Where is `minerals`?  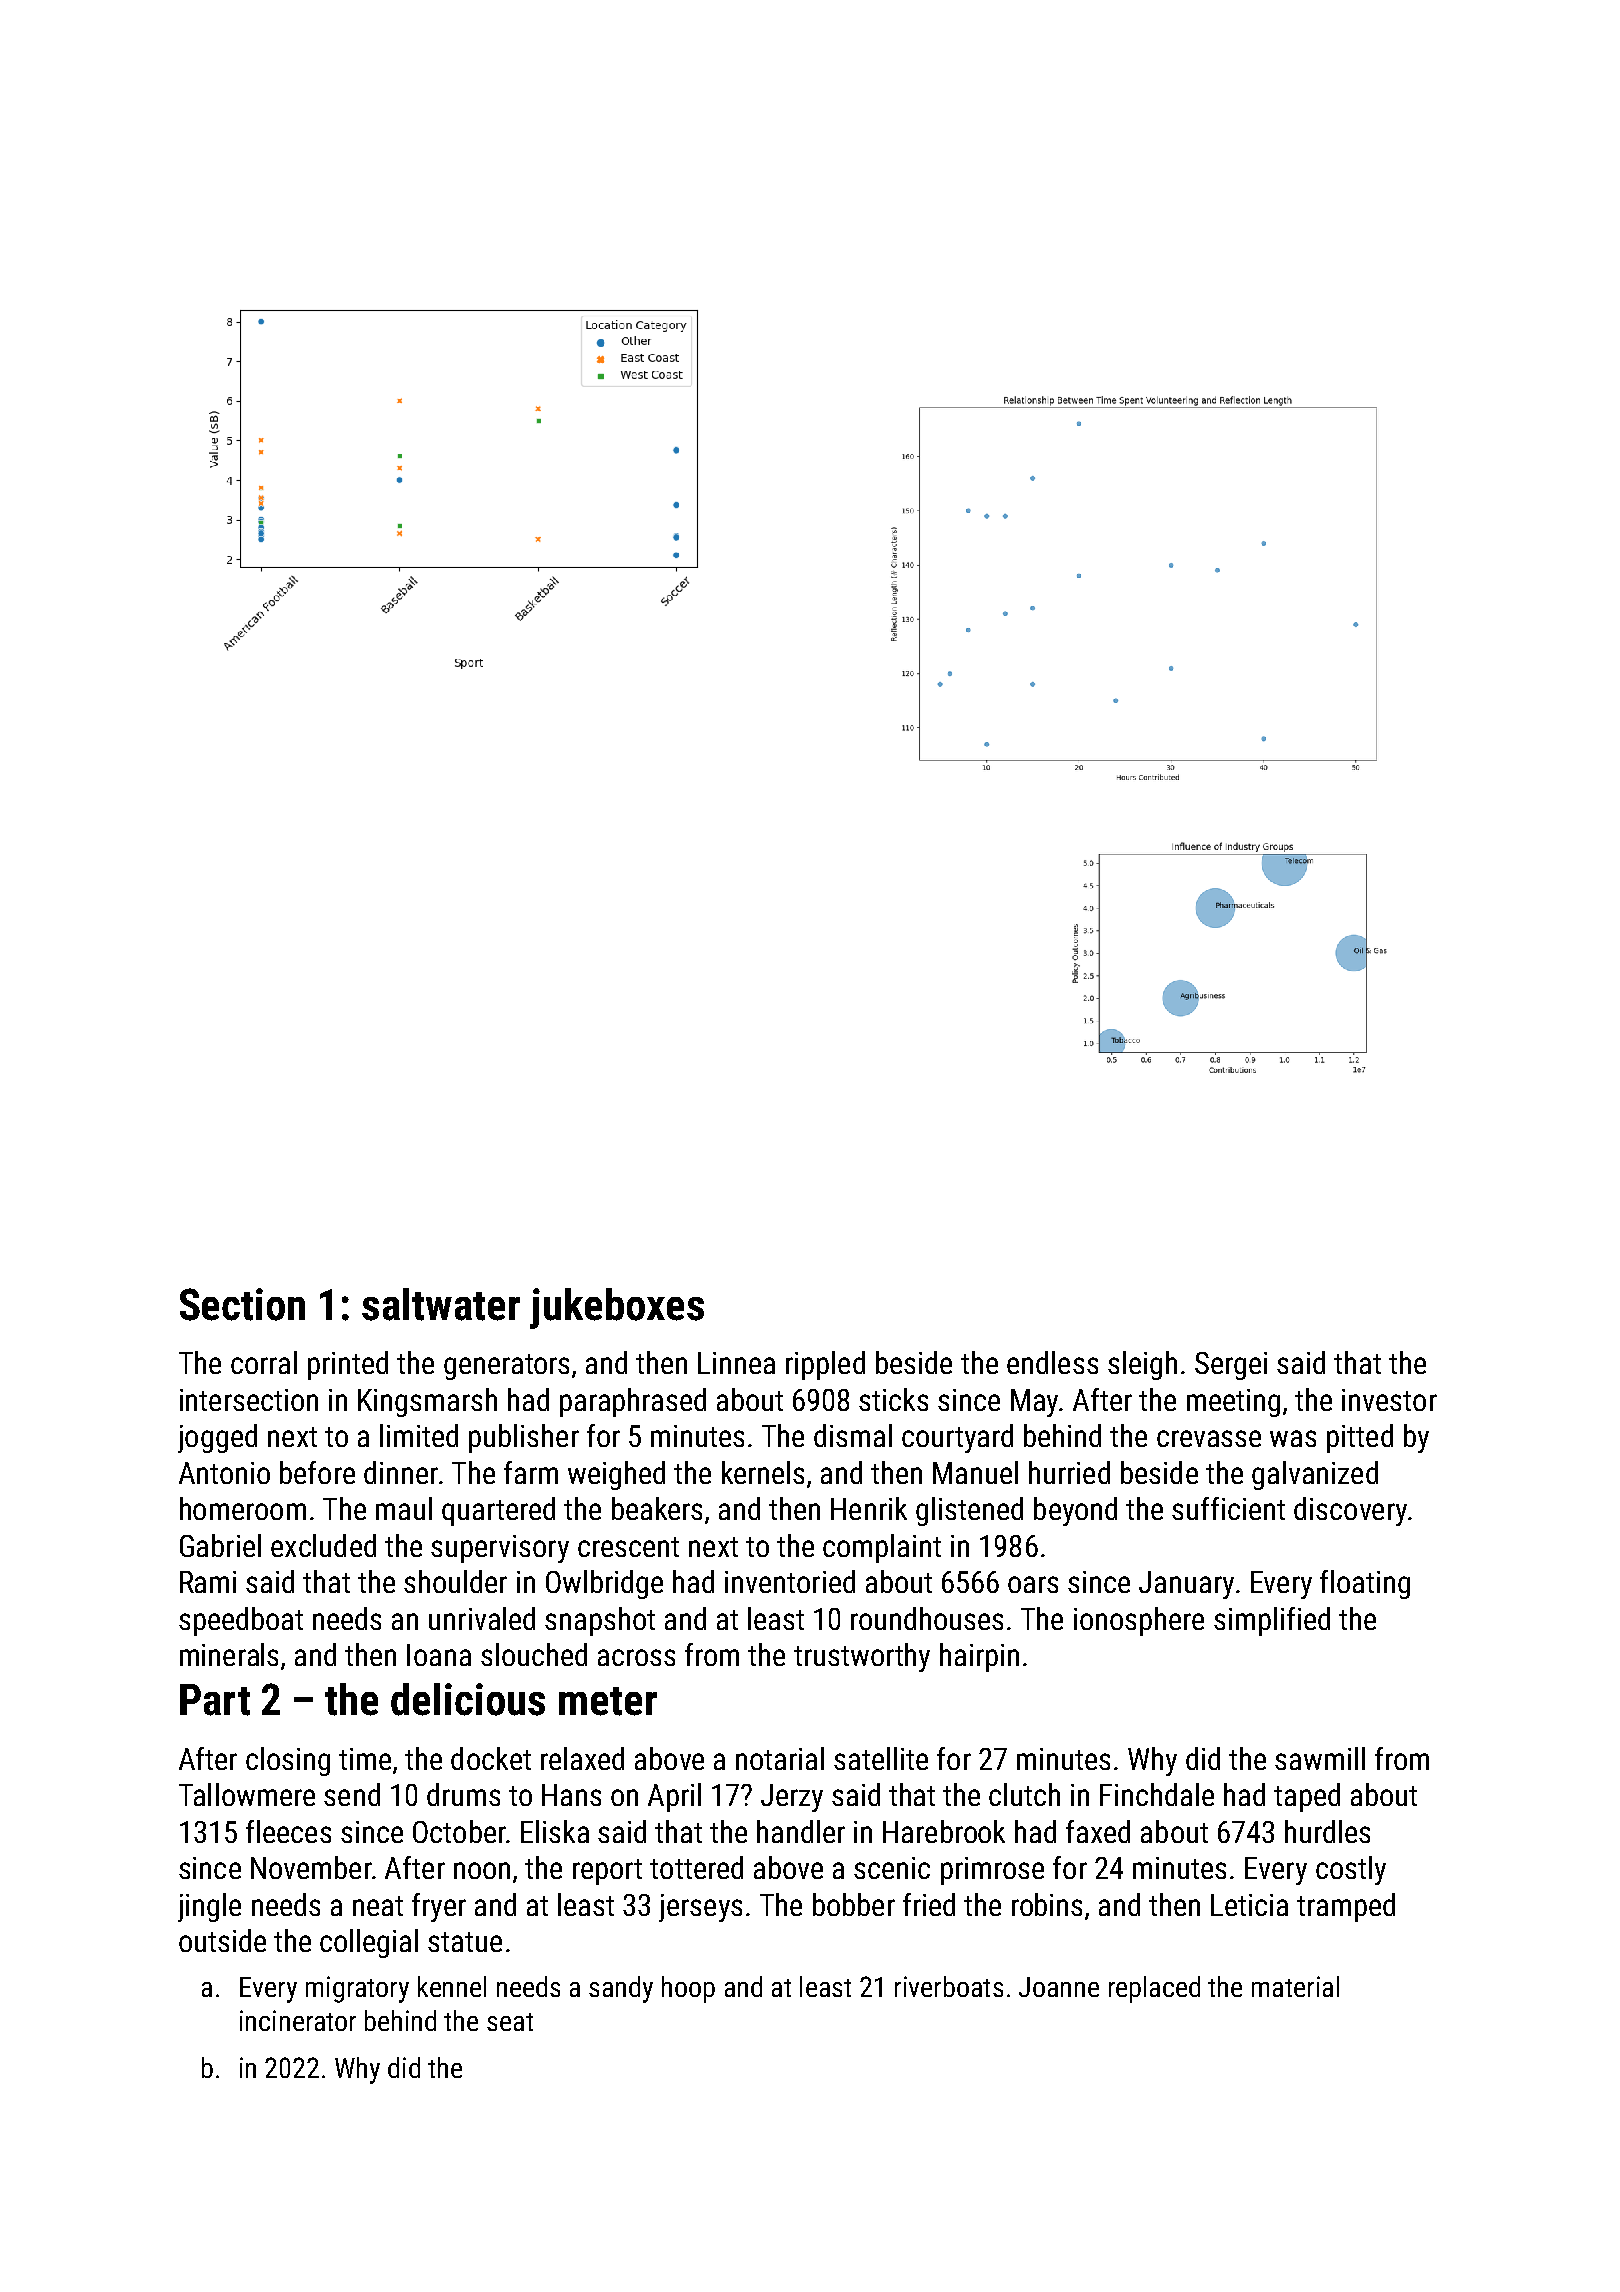
minerals is located at coordinates (229, 1654).
